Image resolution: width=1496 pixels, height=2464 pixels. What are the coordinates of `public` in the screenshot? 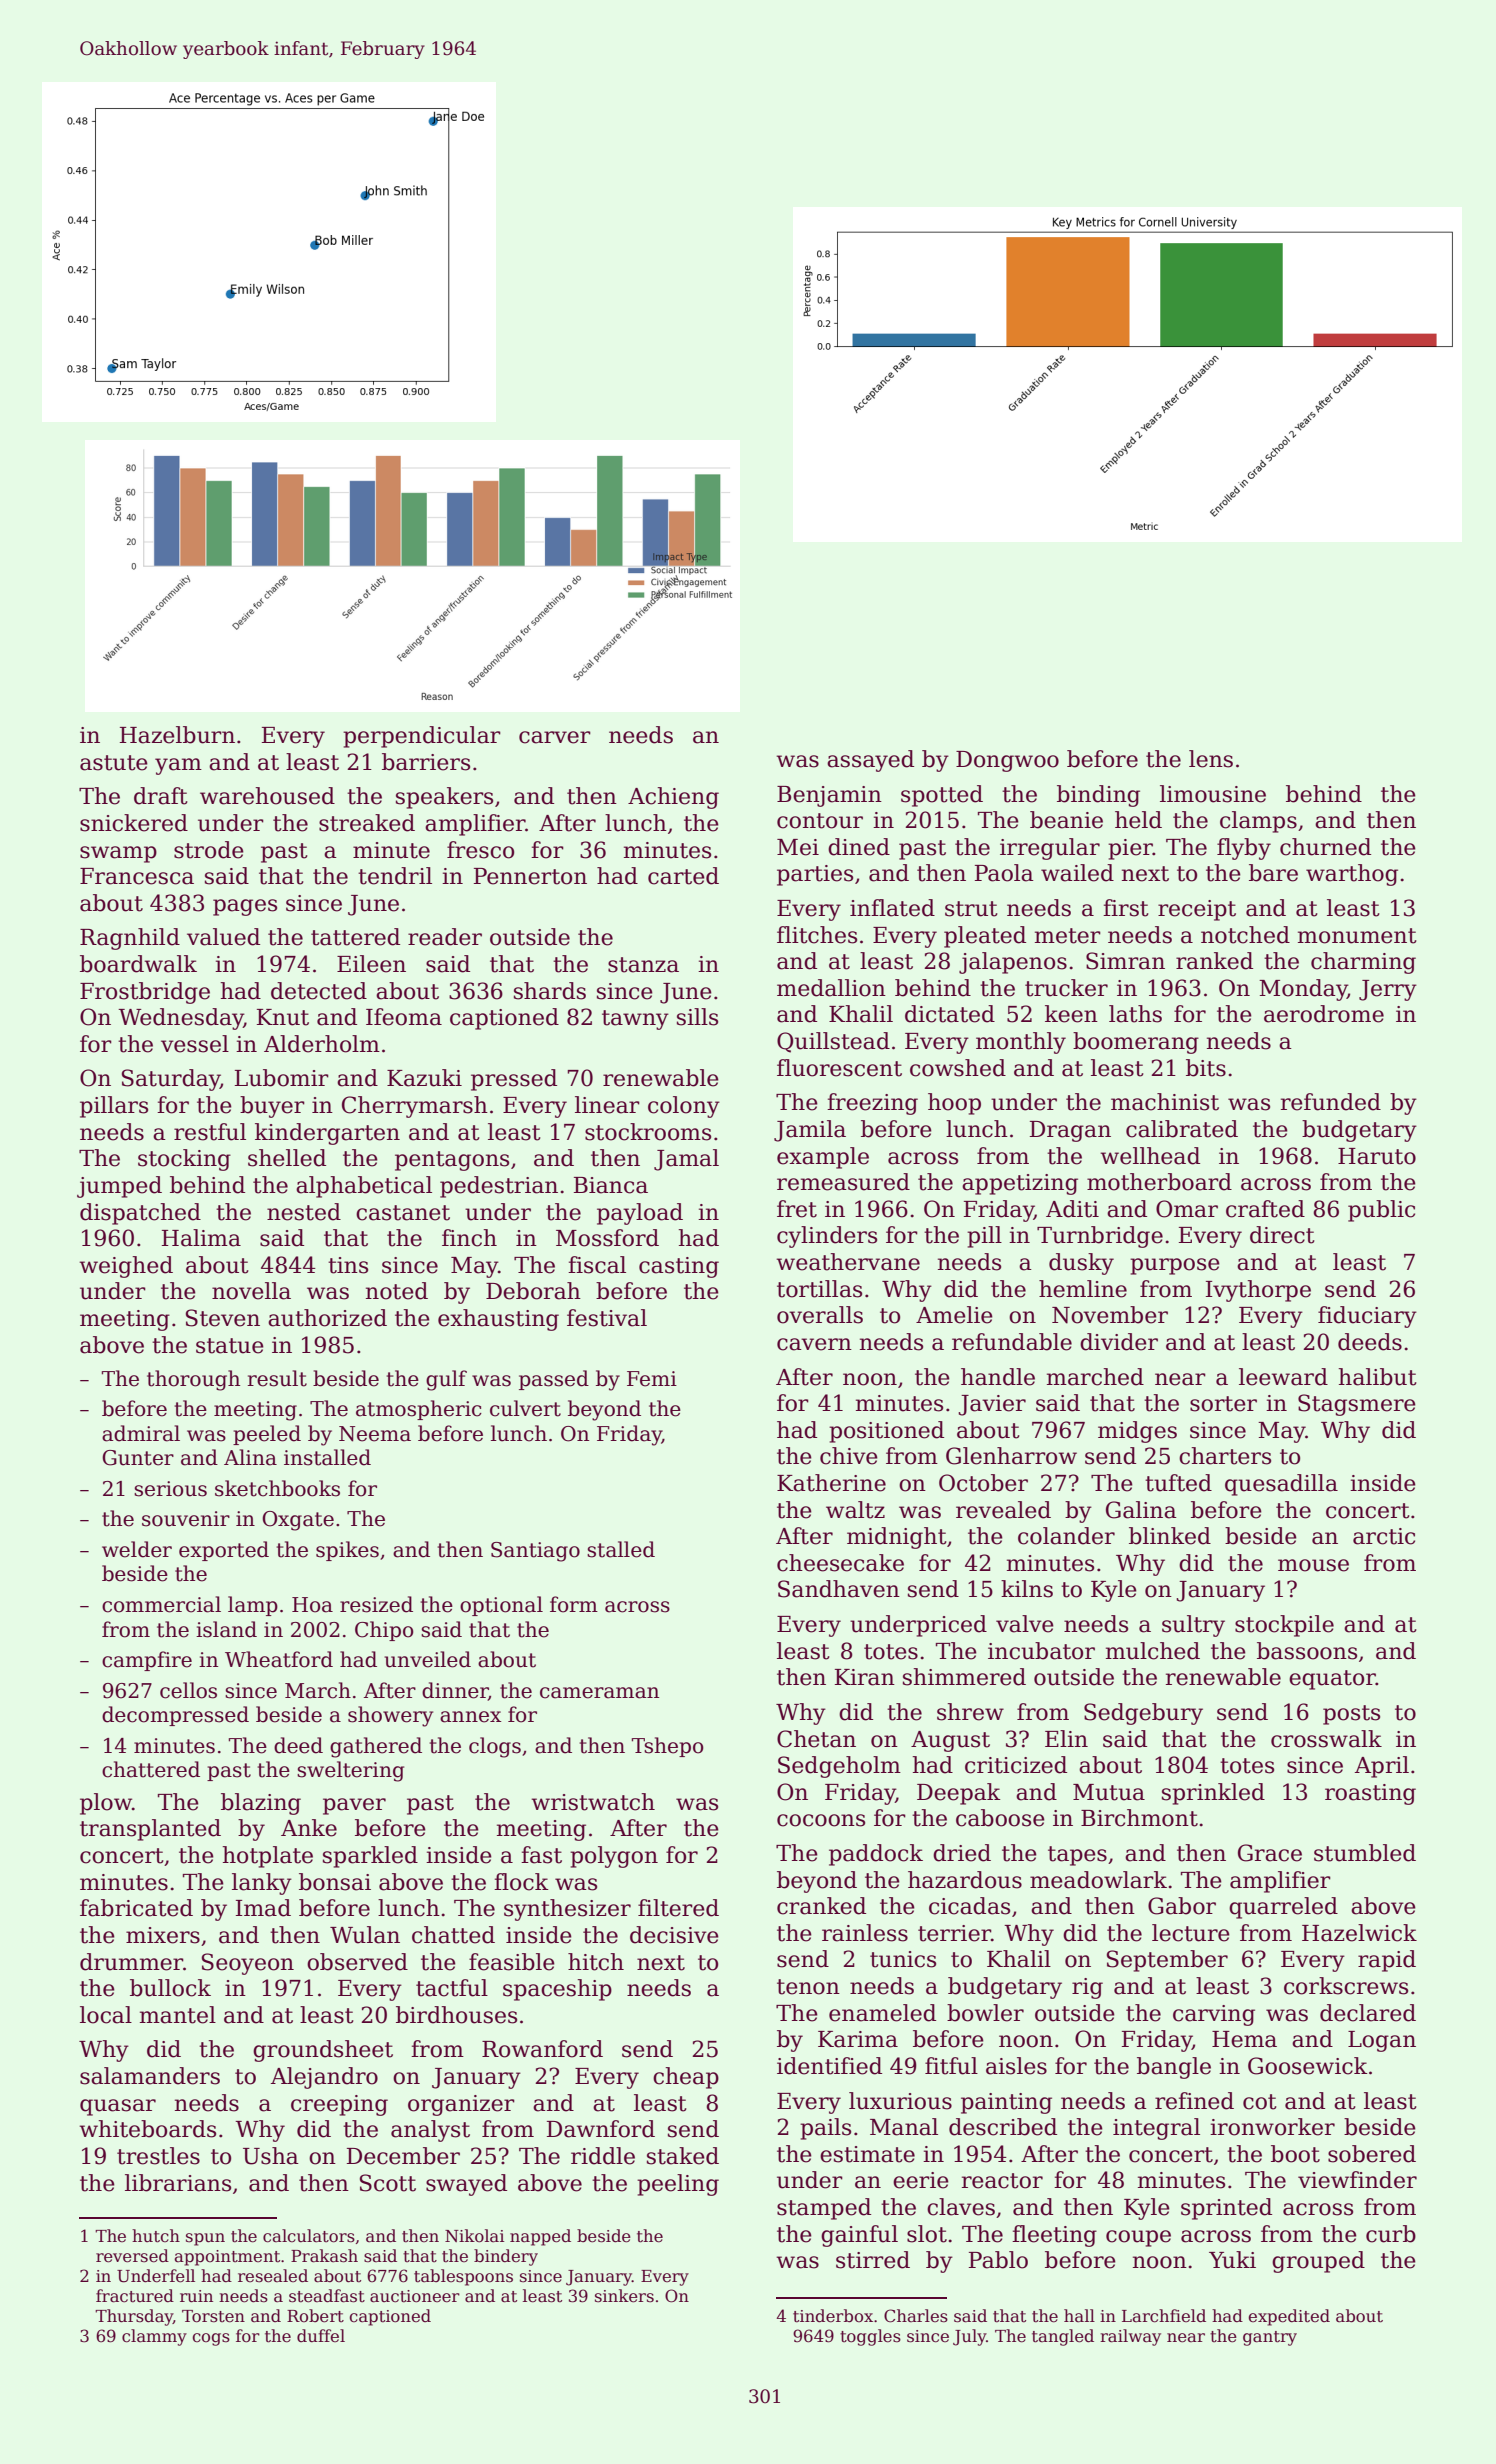 It's located at (1381, 1211).
